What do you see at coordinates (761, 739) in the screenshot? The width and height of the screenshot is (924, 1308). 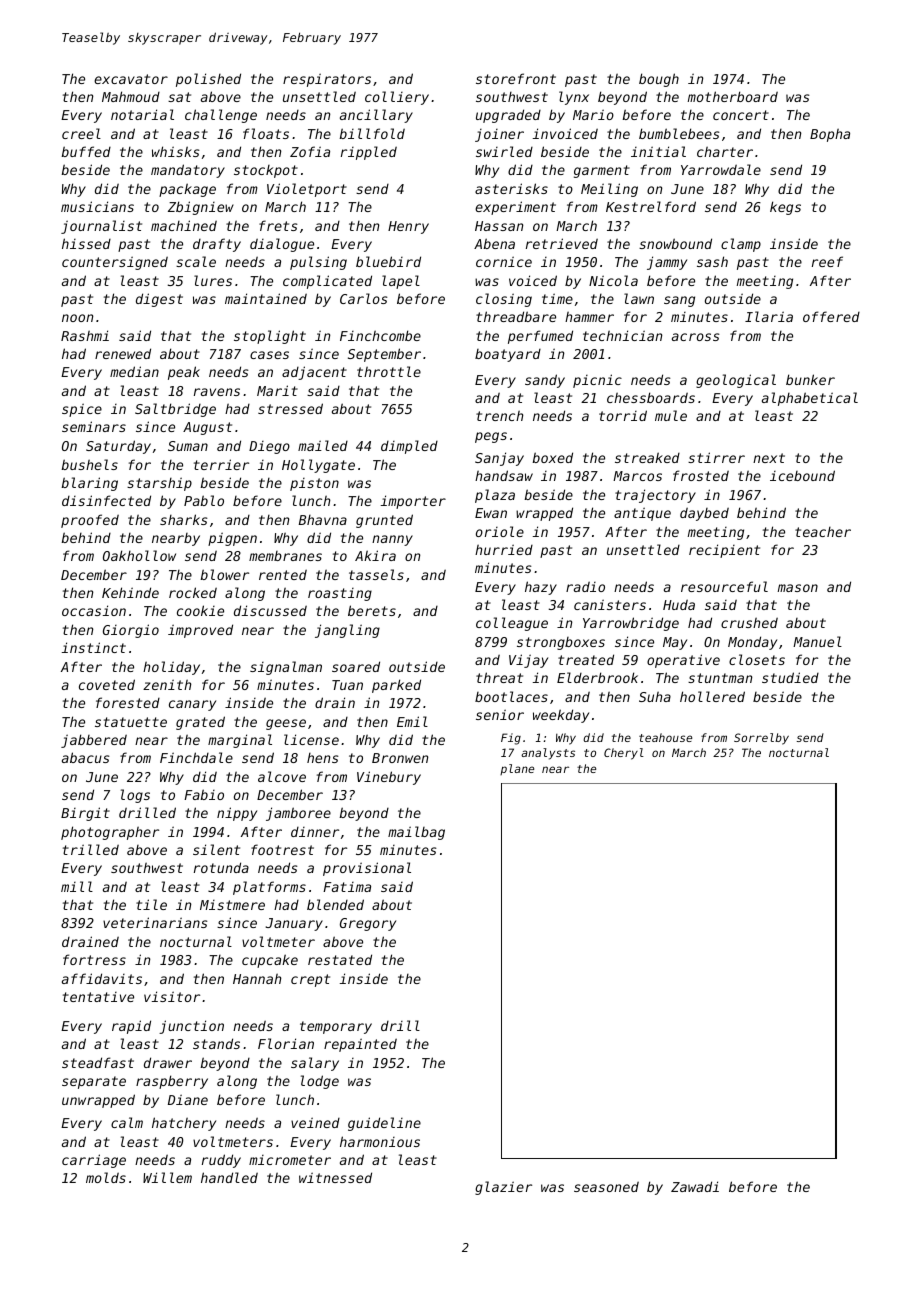 I see `Sorrelby` at bounding box center [761, 739].
